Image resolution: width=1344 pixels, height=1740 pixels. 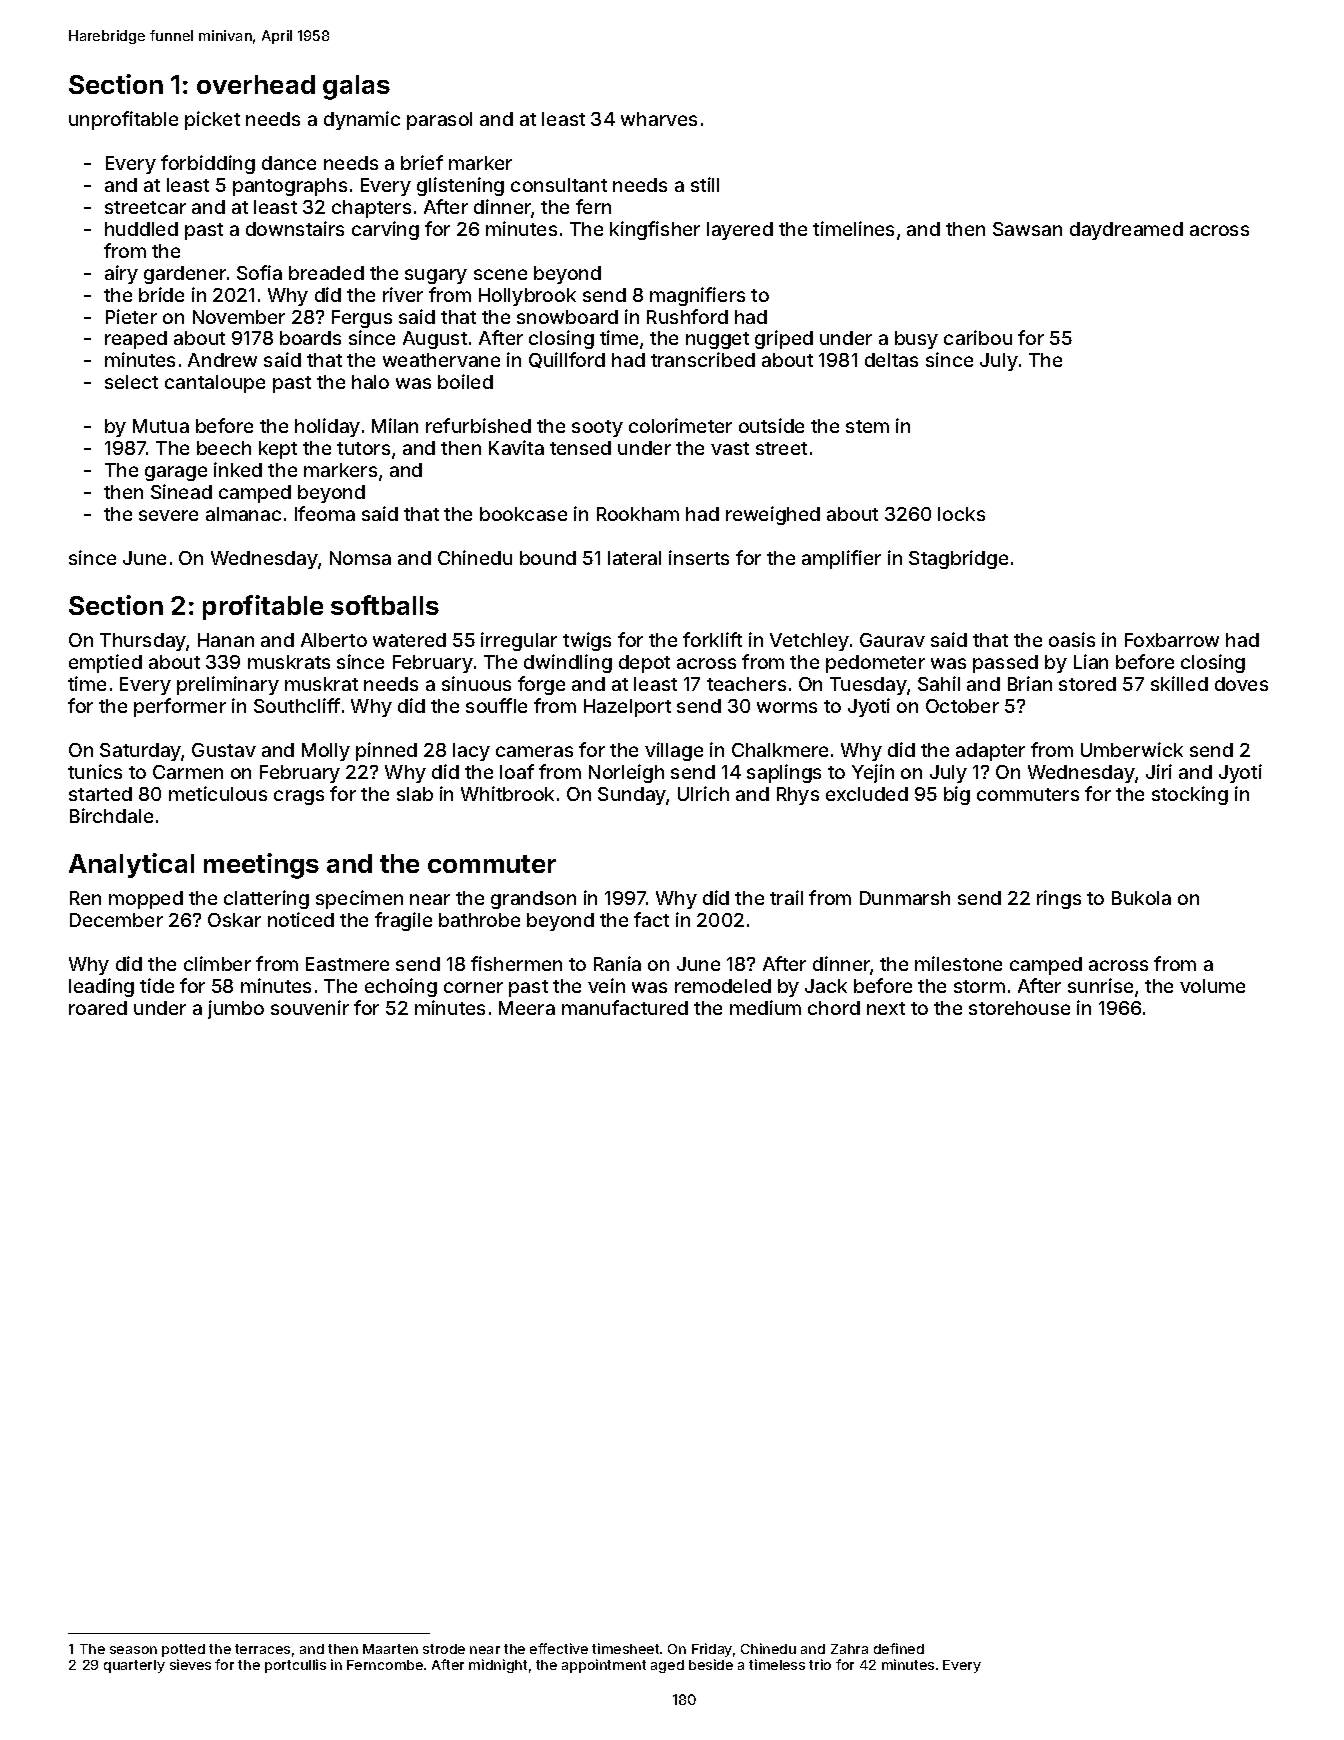 What do you see at coordinates (1172, 640) in the page?
I see `Foxbarrow` at bounding box center [1172, 640].
